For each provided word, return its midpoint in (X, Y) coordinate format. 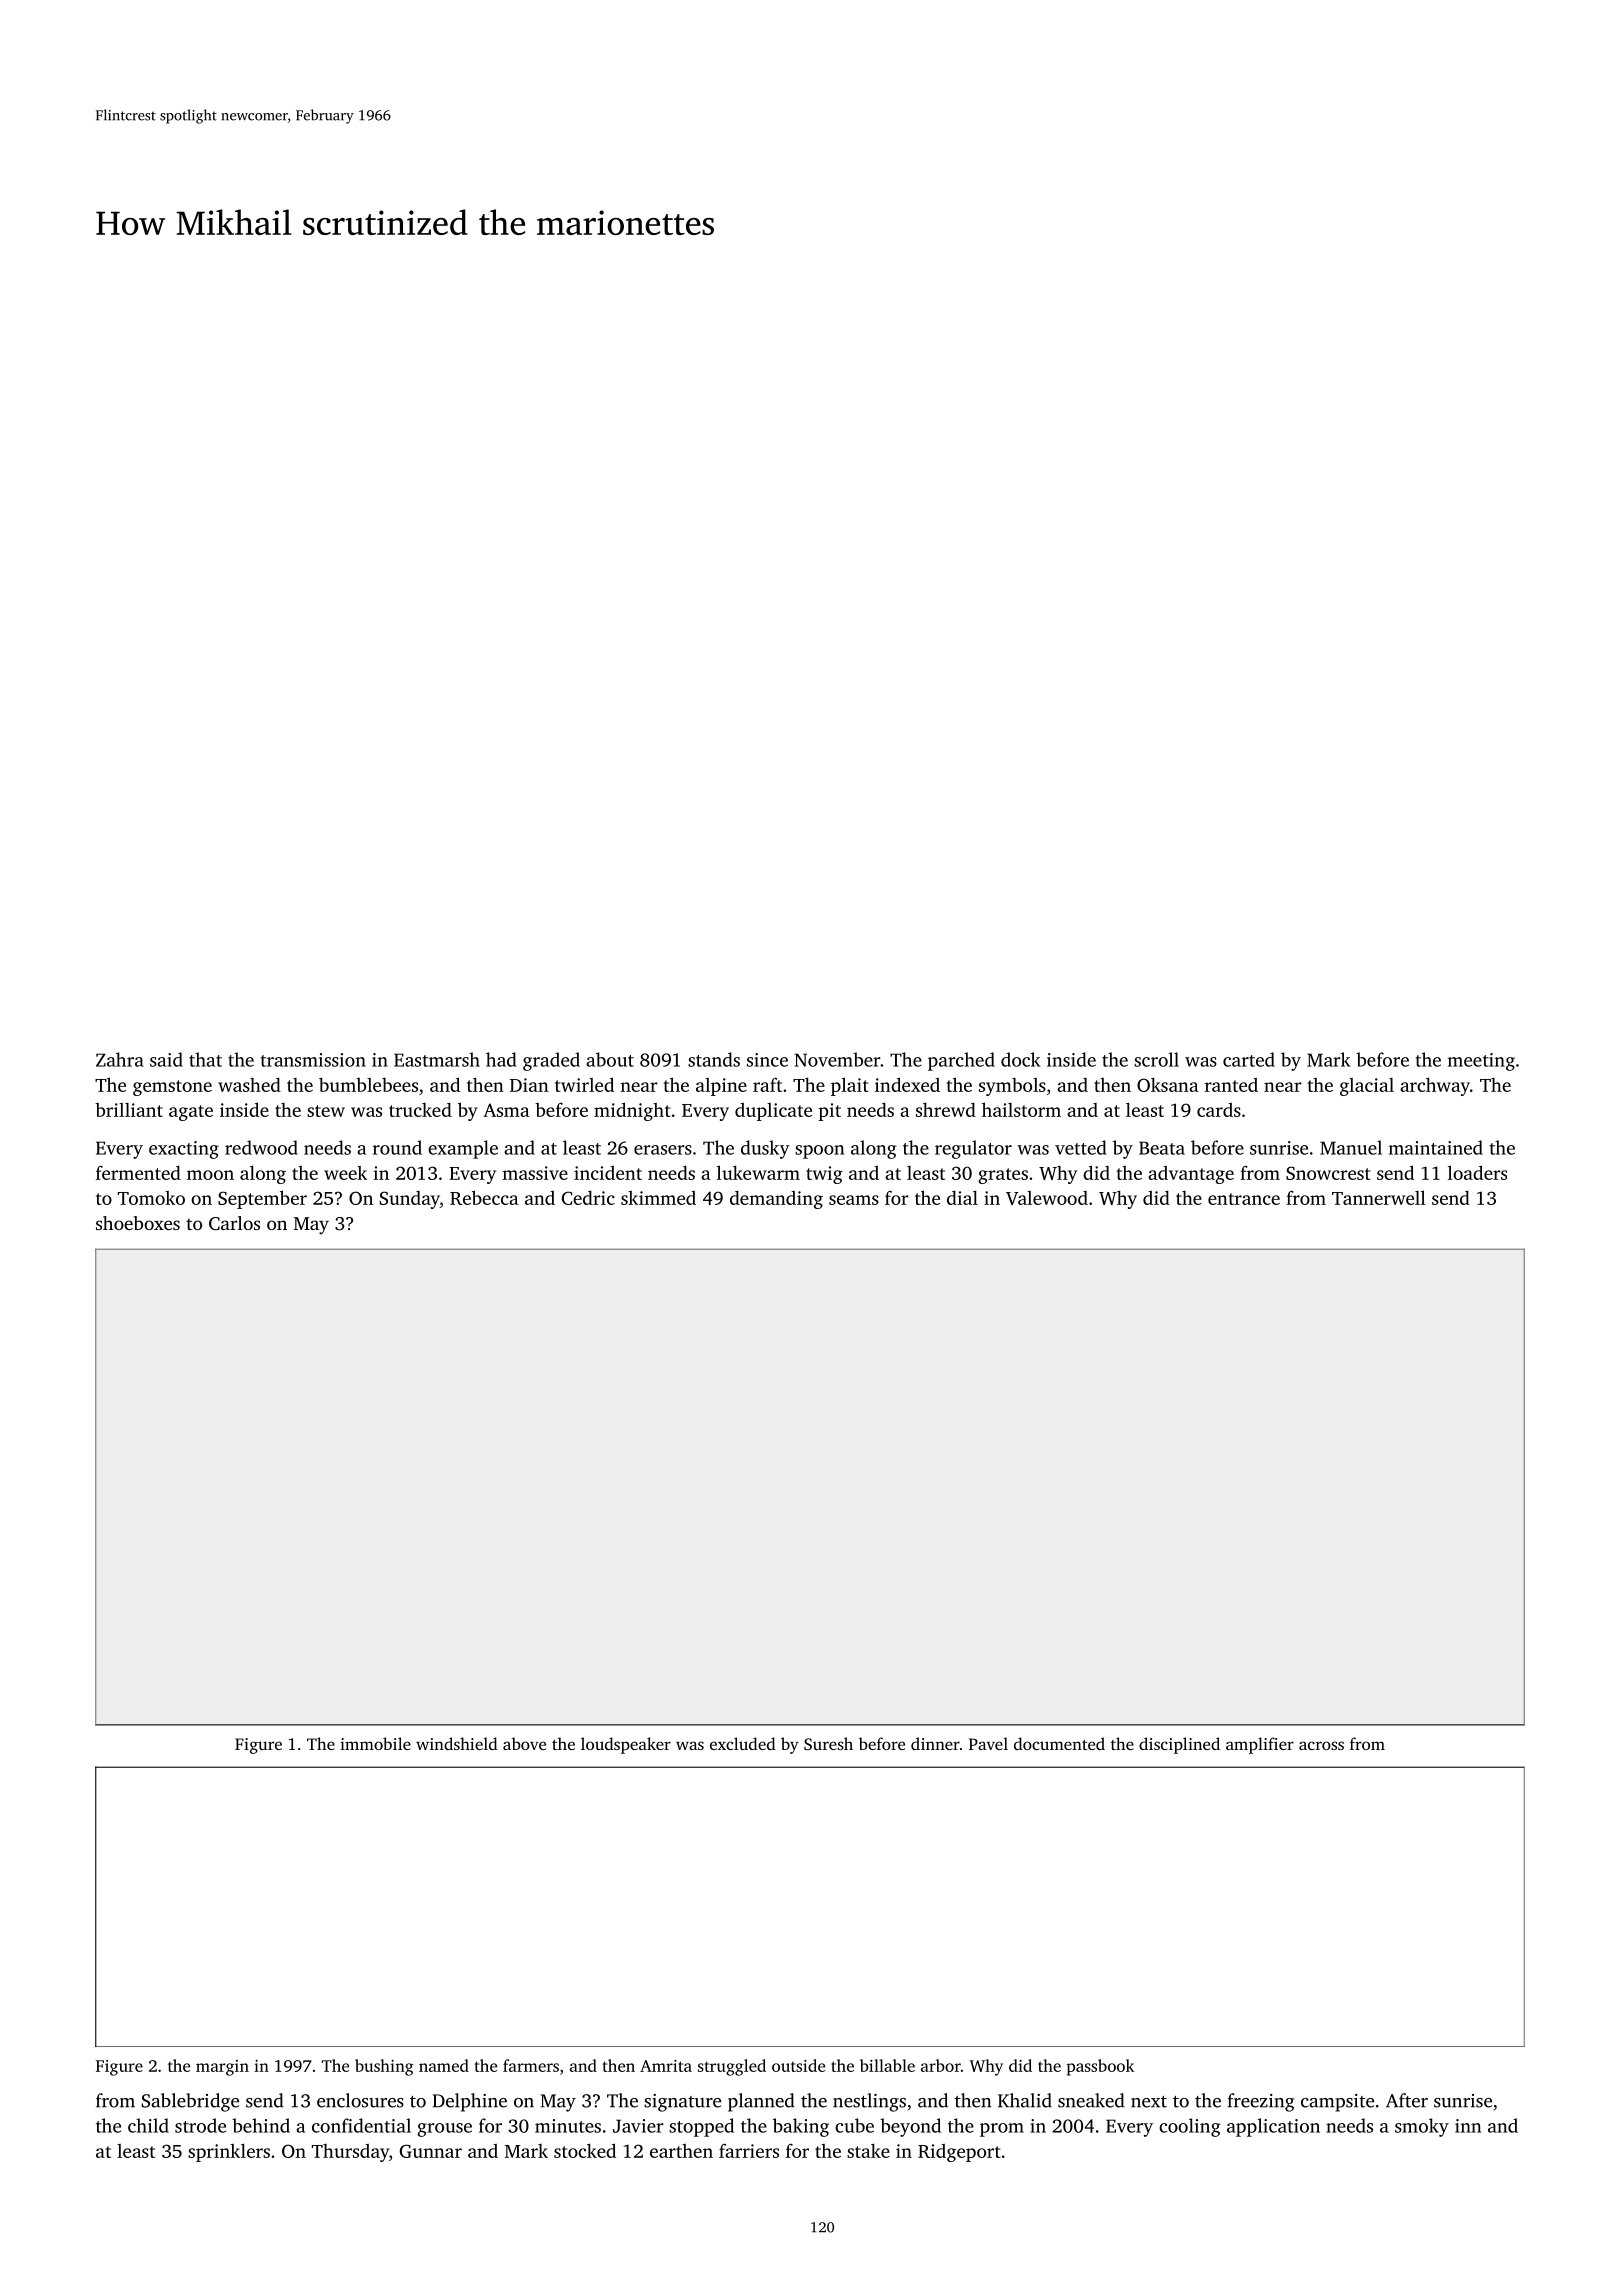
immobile (375, 1743)
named (444, 2065)
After (1407, 2100)
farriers (749, 2150)
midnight (632, 1111)
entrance (1244, 1199)
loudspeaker (626, 1745)
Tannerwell (1379, 1197)
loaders (1477, 1172)
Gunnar (431, 2151)
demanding (776, 1199)
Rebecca (484, 1197)
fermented (138, 1172)
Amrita (666, 2066)
